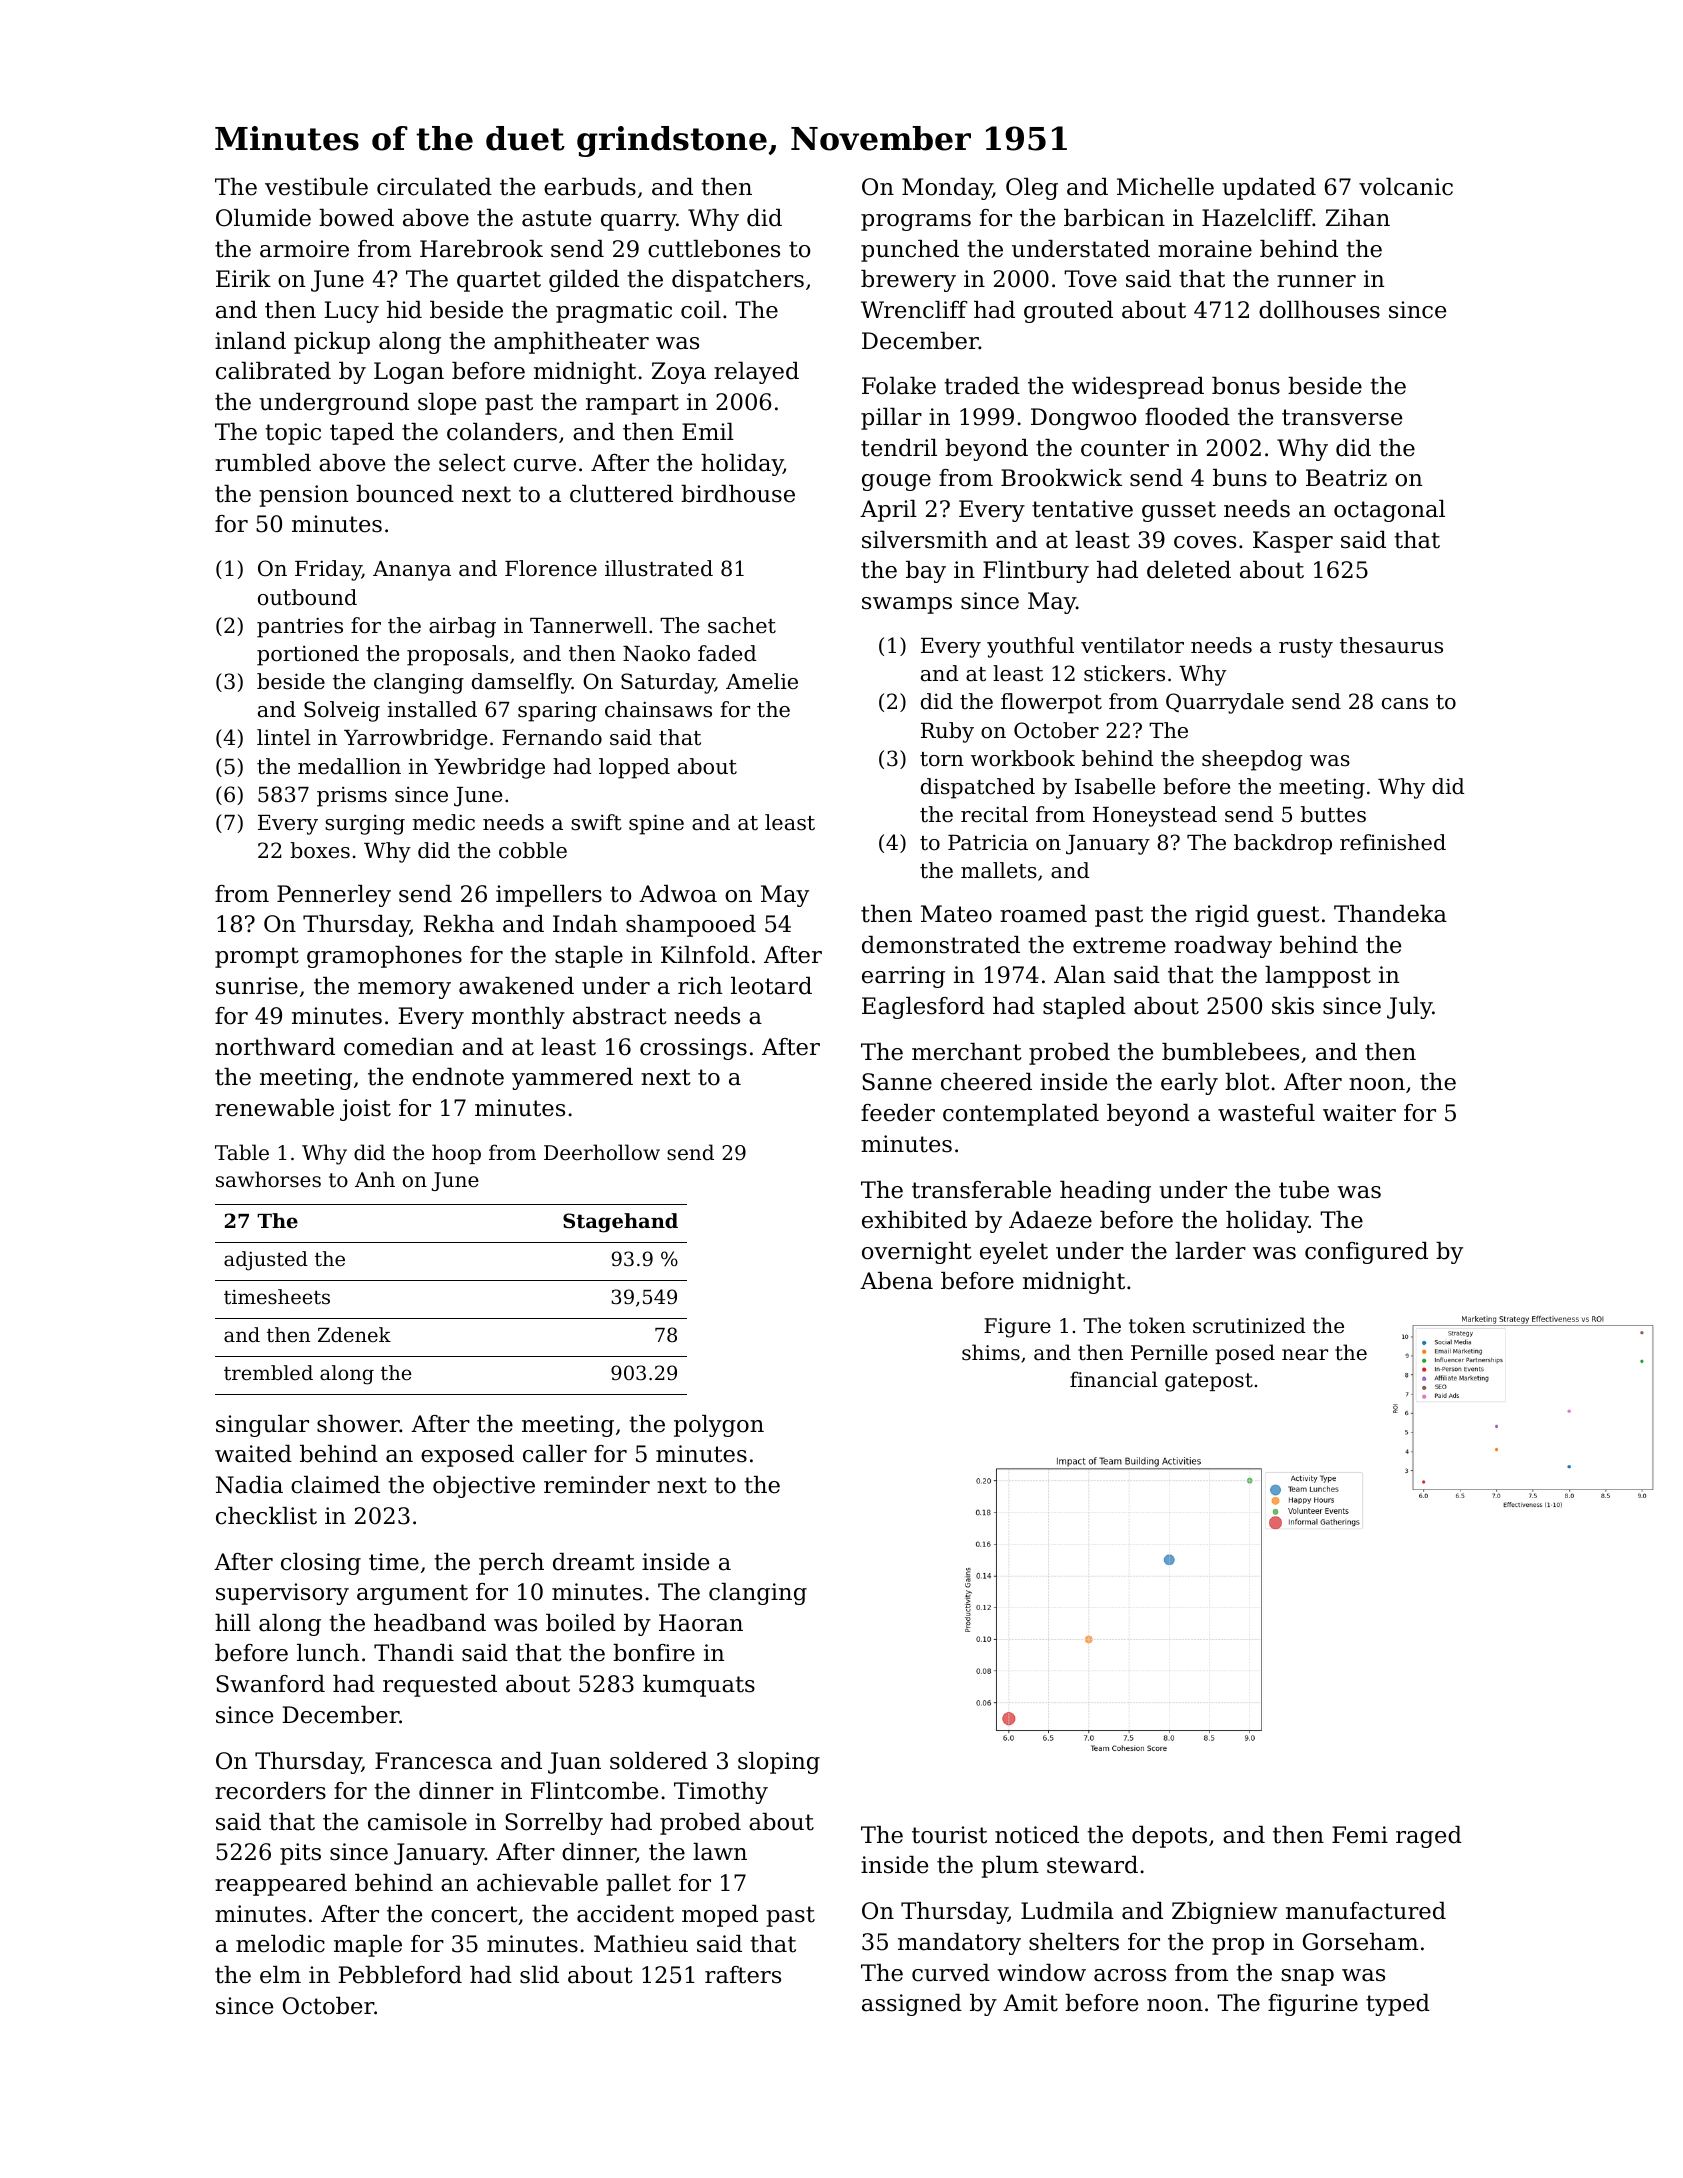 Image resolution: width=1683 pixels, height=2178 pixels. What do you see at coordinates (917, 1253) in the screenshot?
I see `overnight` at bounding box center [917, 1253].
